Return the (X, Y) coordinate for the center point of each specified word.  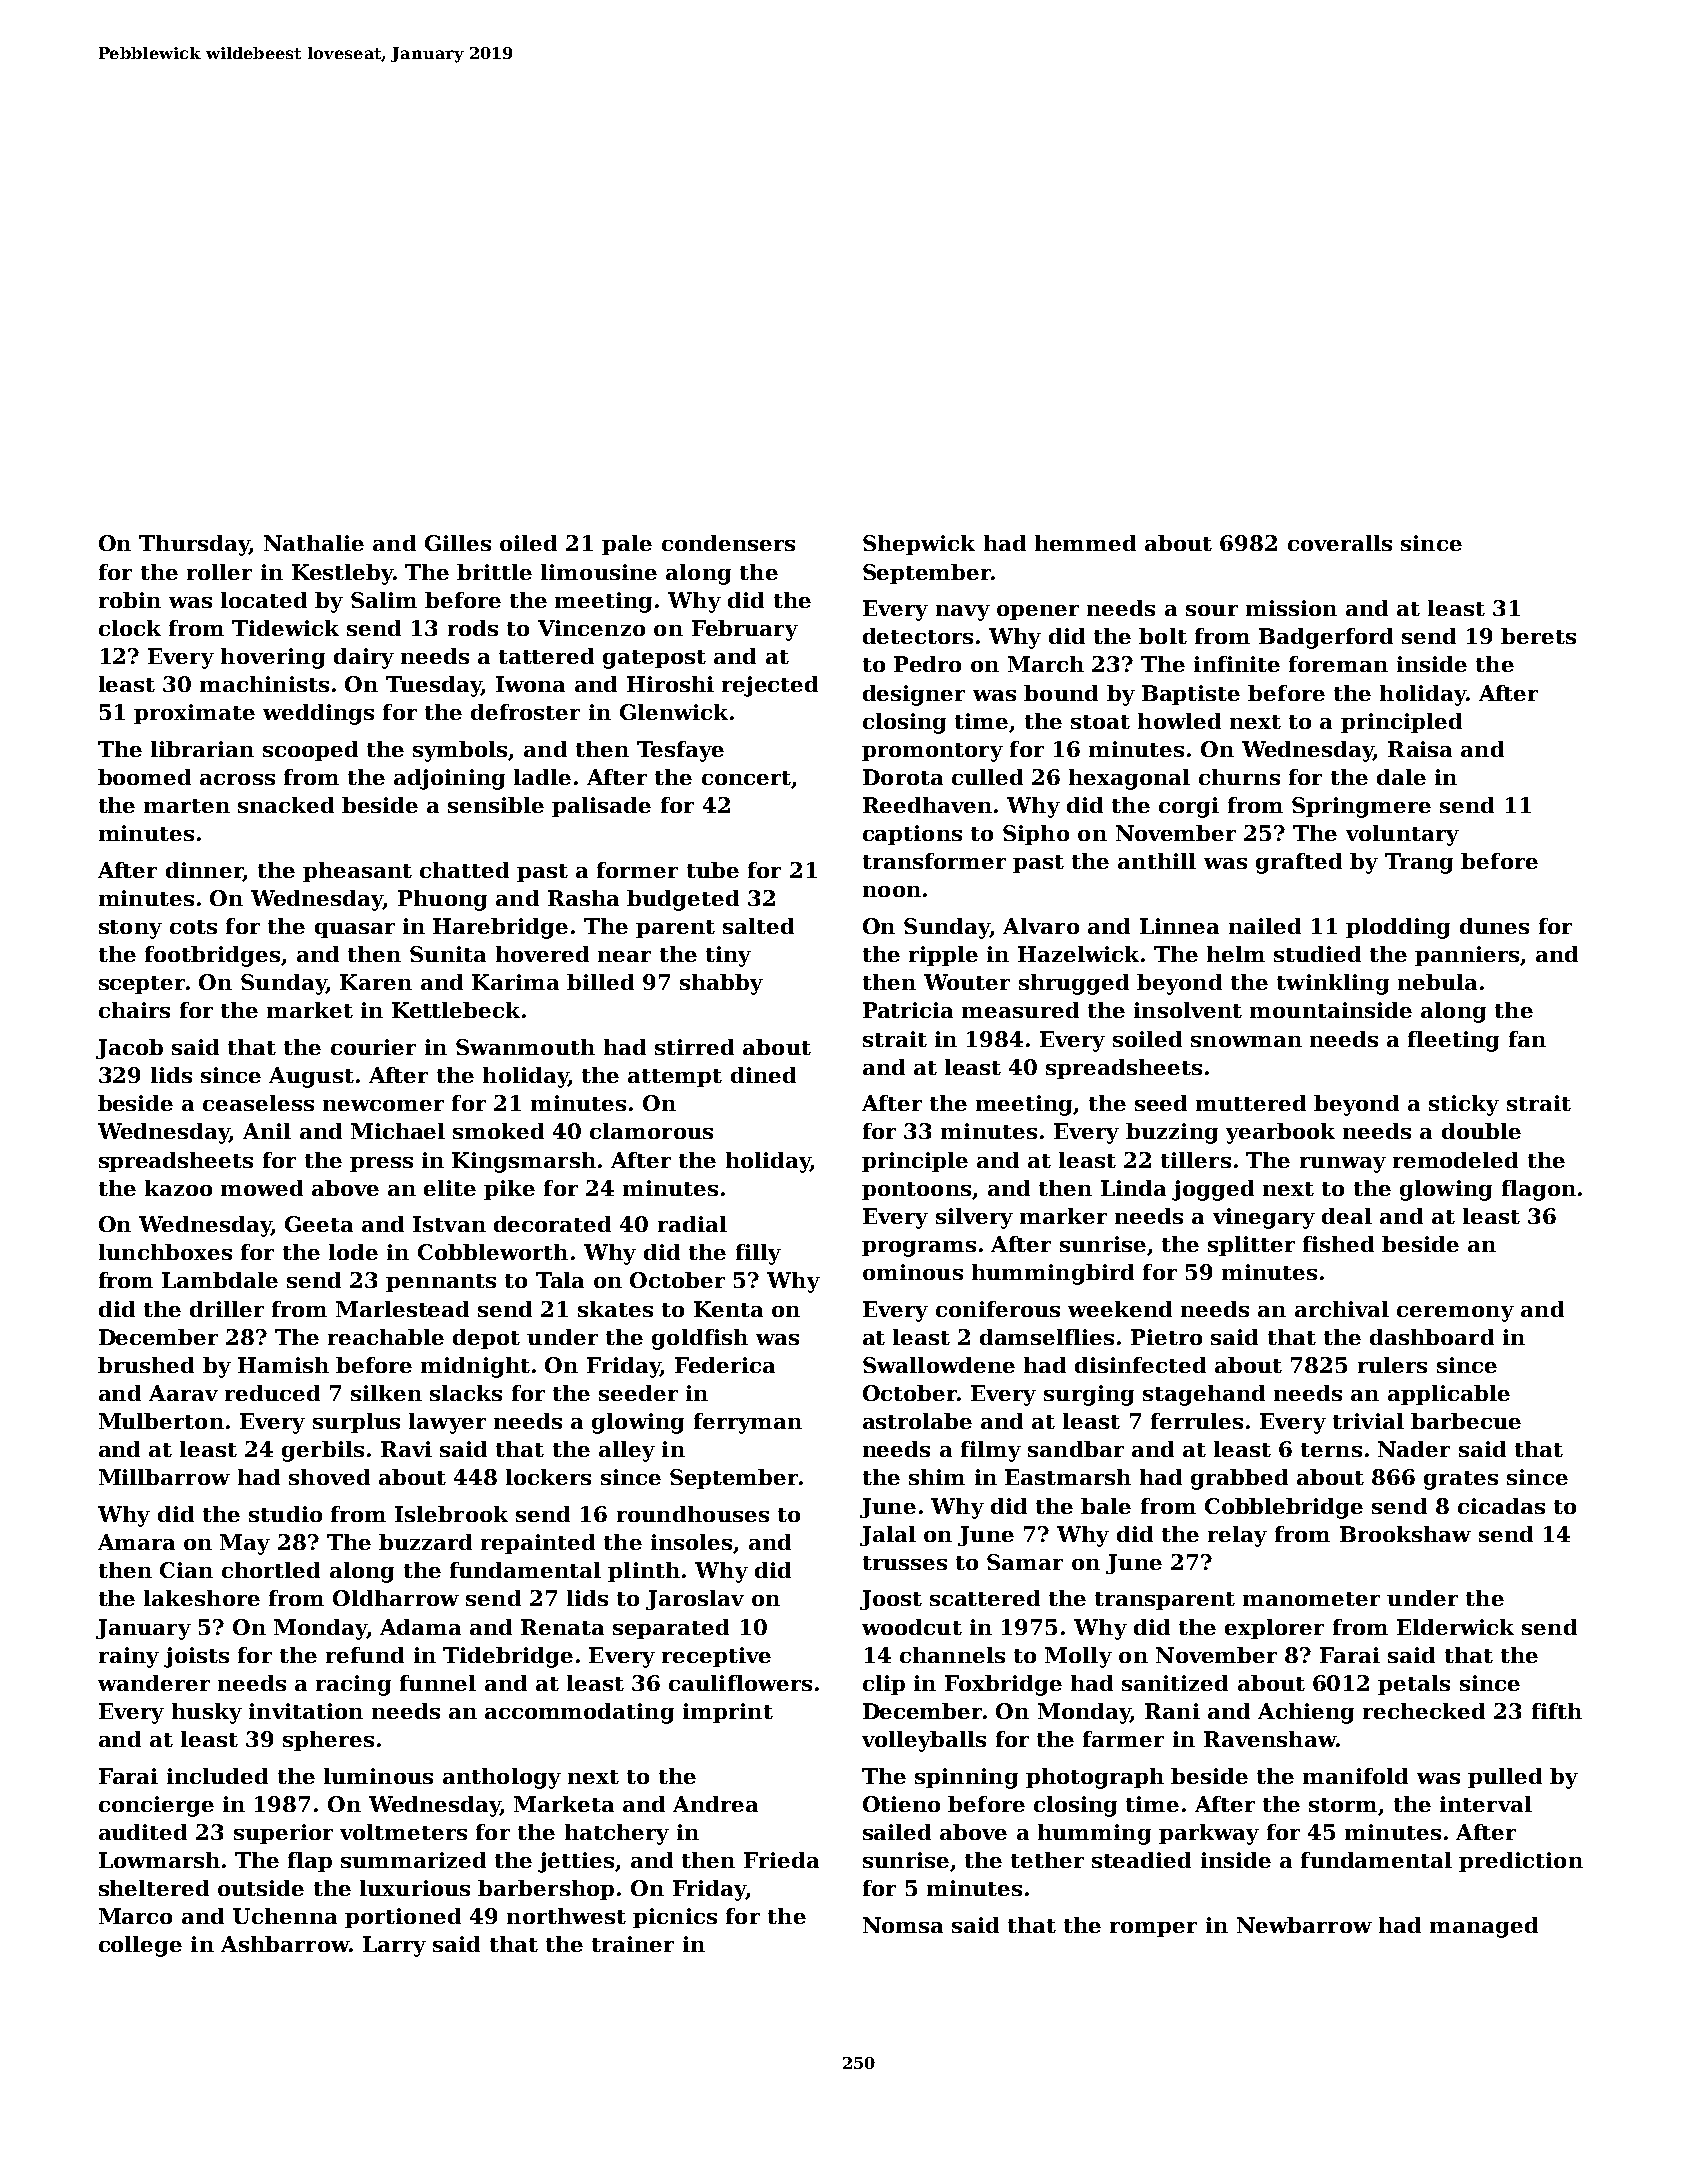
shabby (721, 984)
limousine (599, 572)
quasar (355, 930)
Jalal (888, 1536)
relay (1237, 1536)
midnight (475, 1367)
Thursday (194, 545)
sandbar (1076, 1449)
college (140, 1946)
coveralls (1340, 543)
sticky (1464, 1105)
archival (1342, 1309)
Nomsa (903, 1925)
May (245, 1544)
